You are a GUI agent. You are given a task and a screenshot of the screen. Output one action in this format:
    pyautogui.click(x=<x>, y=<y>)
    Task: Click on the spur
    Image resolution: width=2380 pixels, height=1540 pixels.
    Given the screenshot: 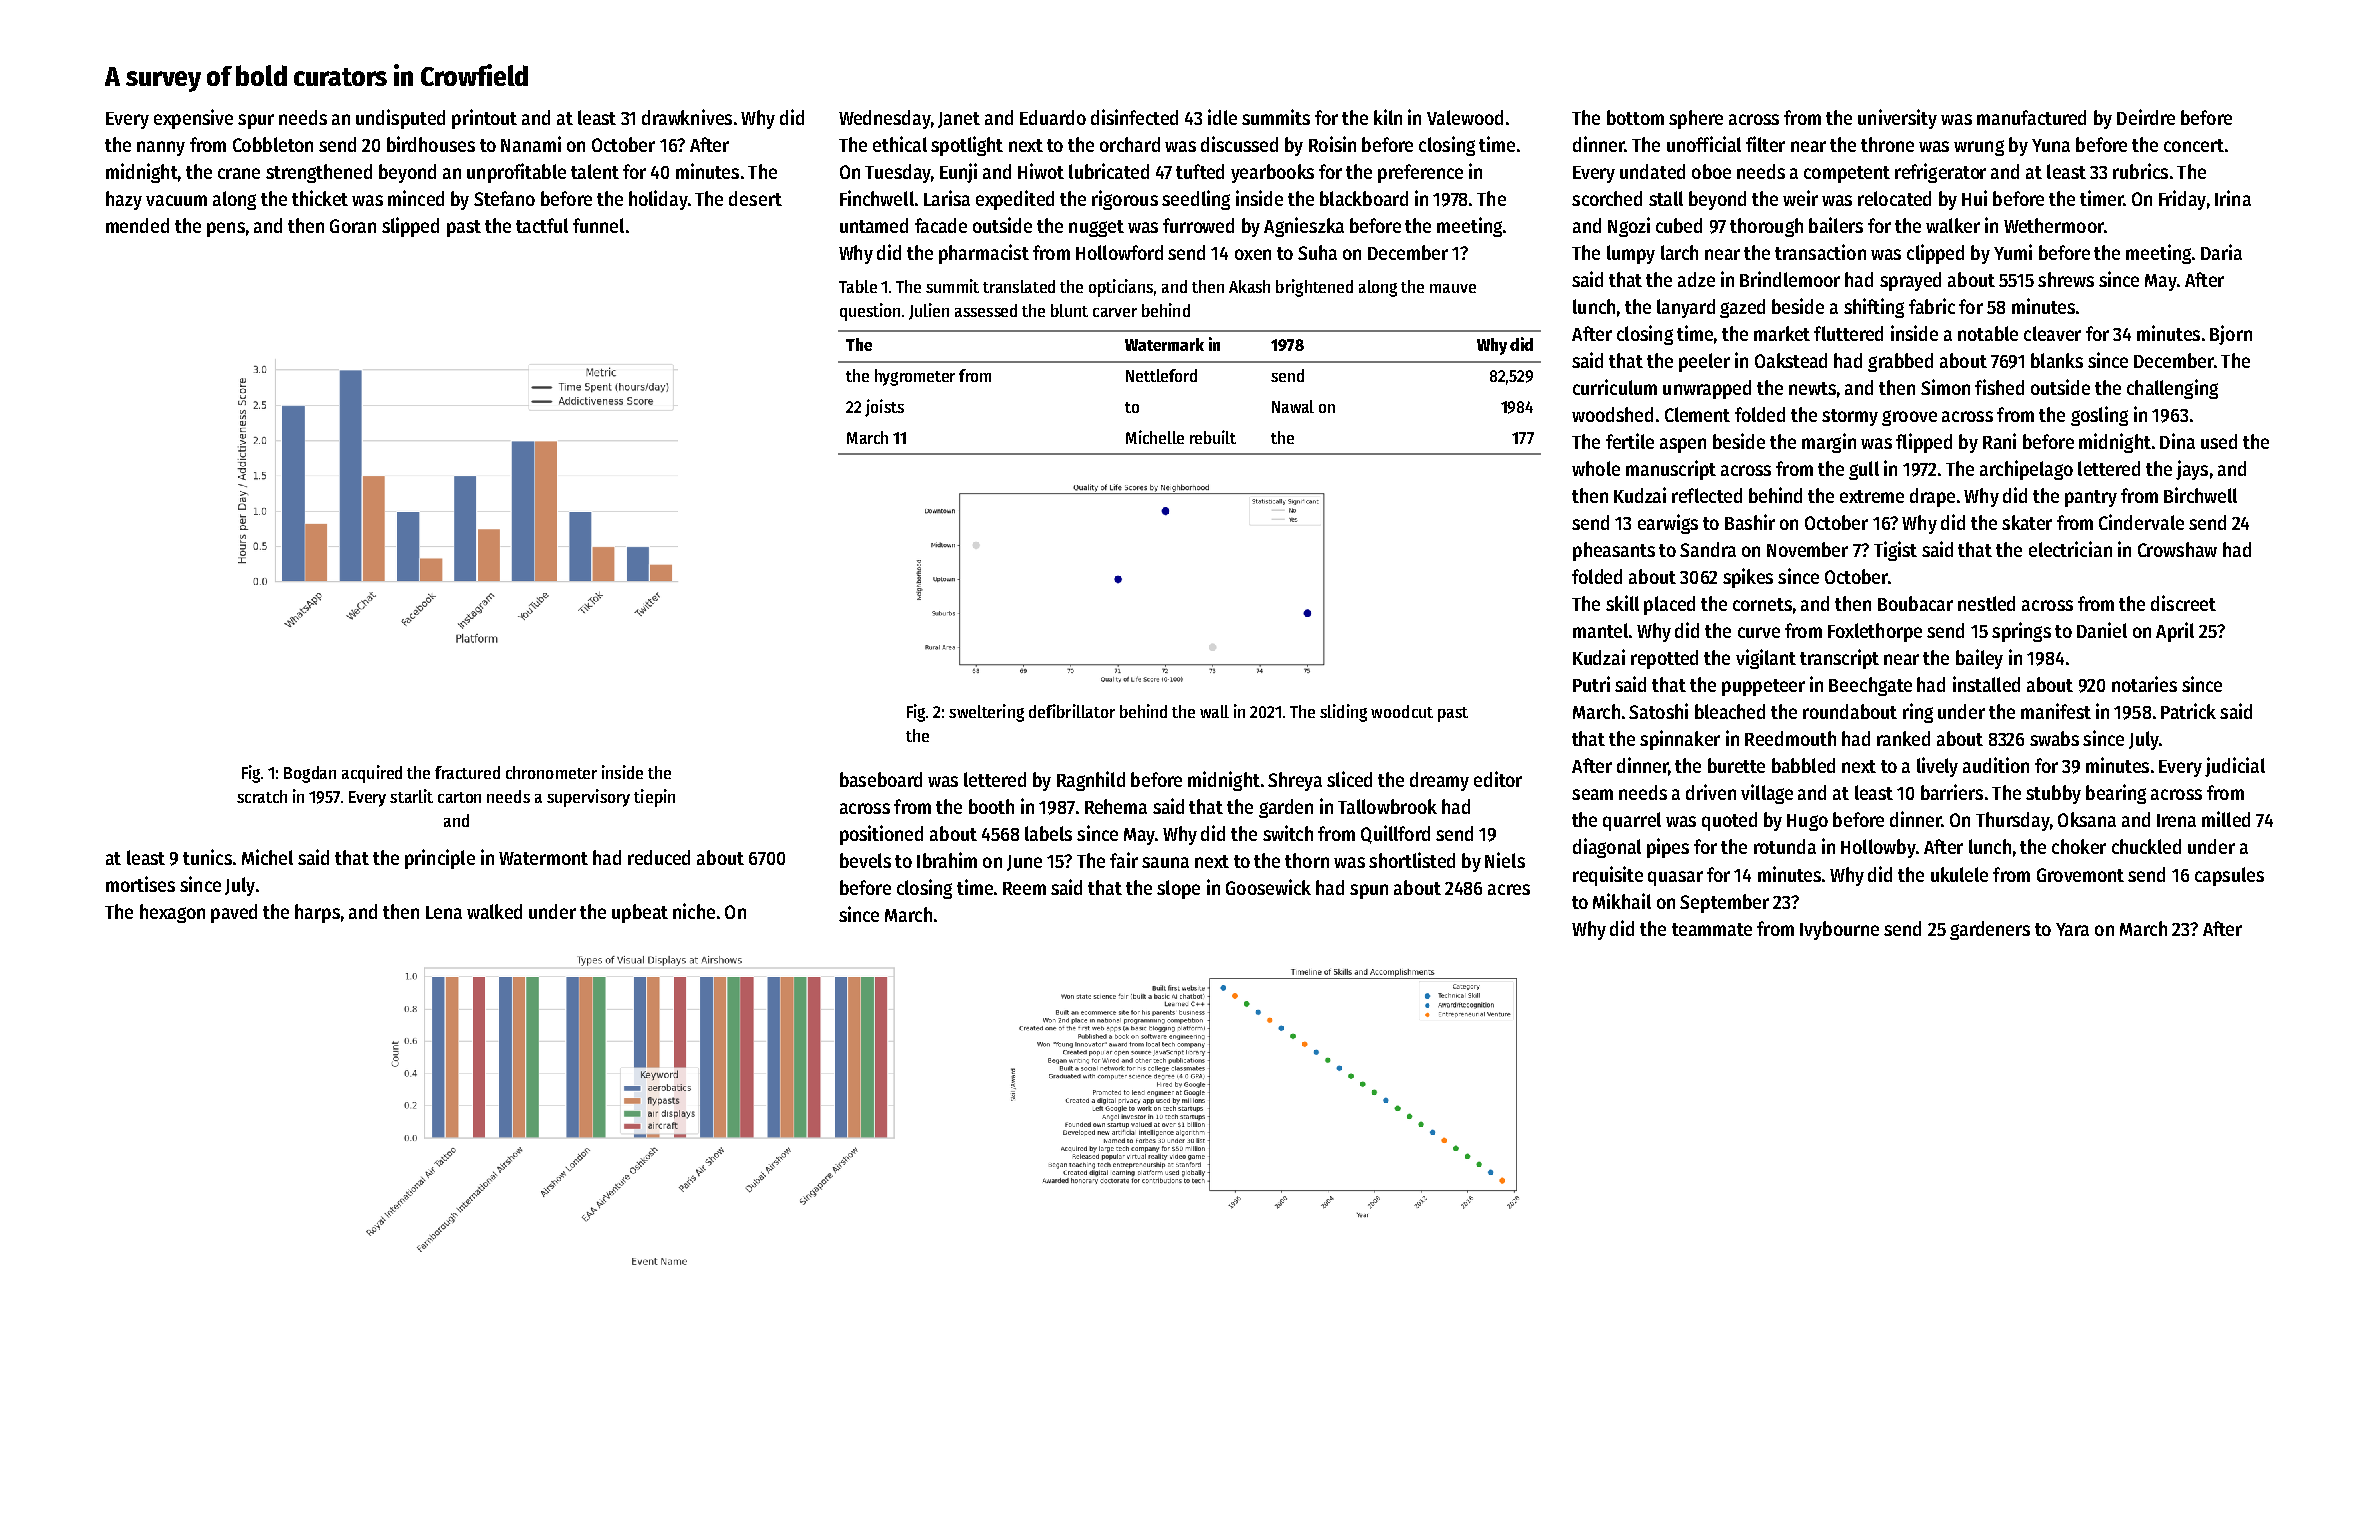 What is the action you would take?
    pyautogui.click(x=256, y=121)
